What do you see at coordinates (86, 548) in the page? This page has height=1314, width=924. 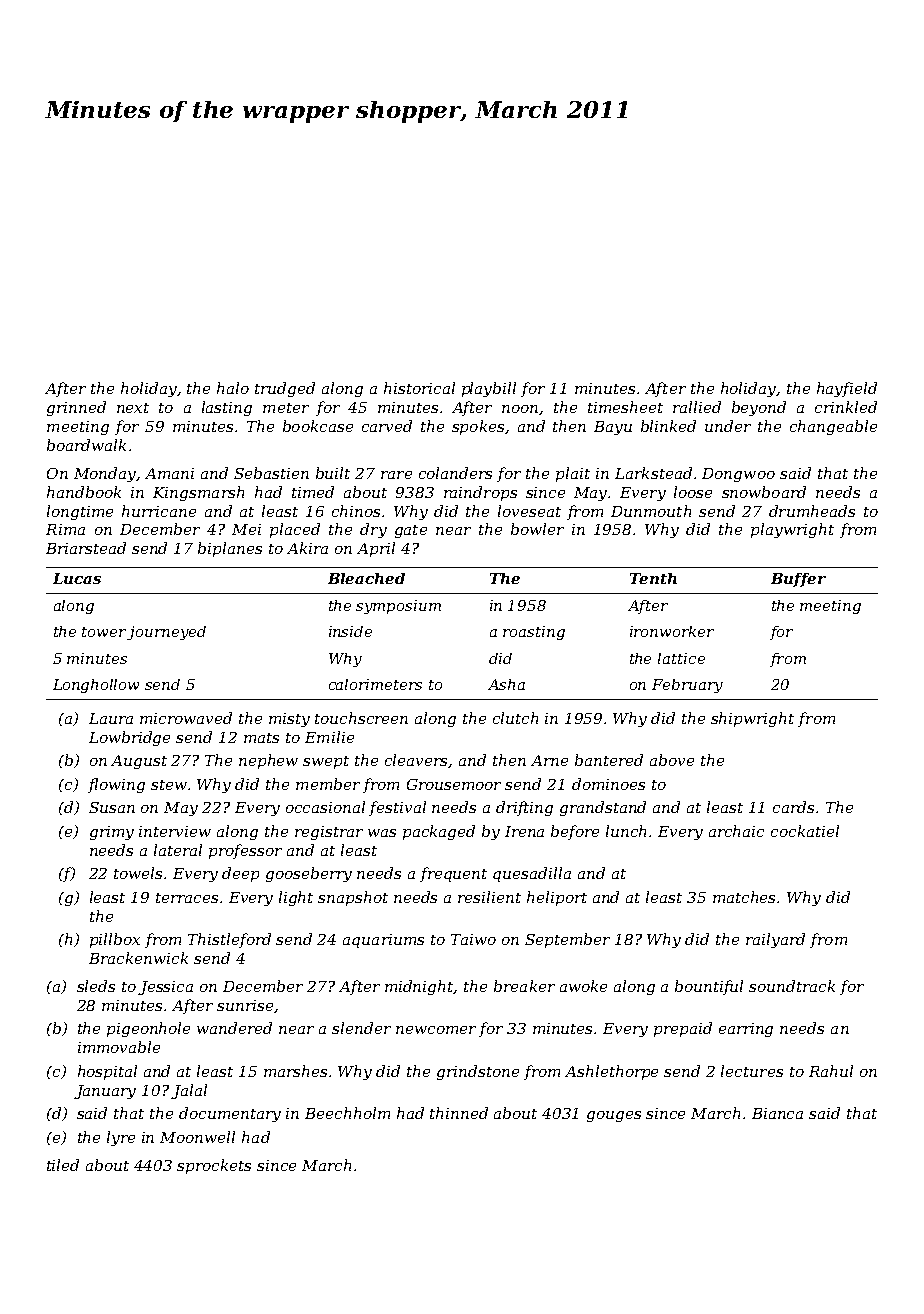 I see `Briarstead` at bounding box center [86, 548].
